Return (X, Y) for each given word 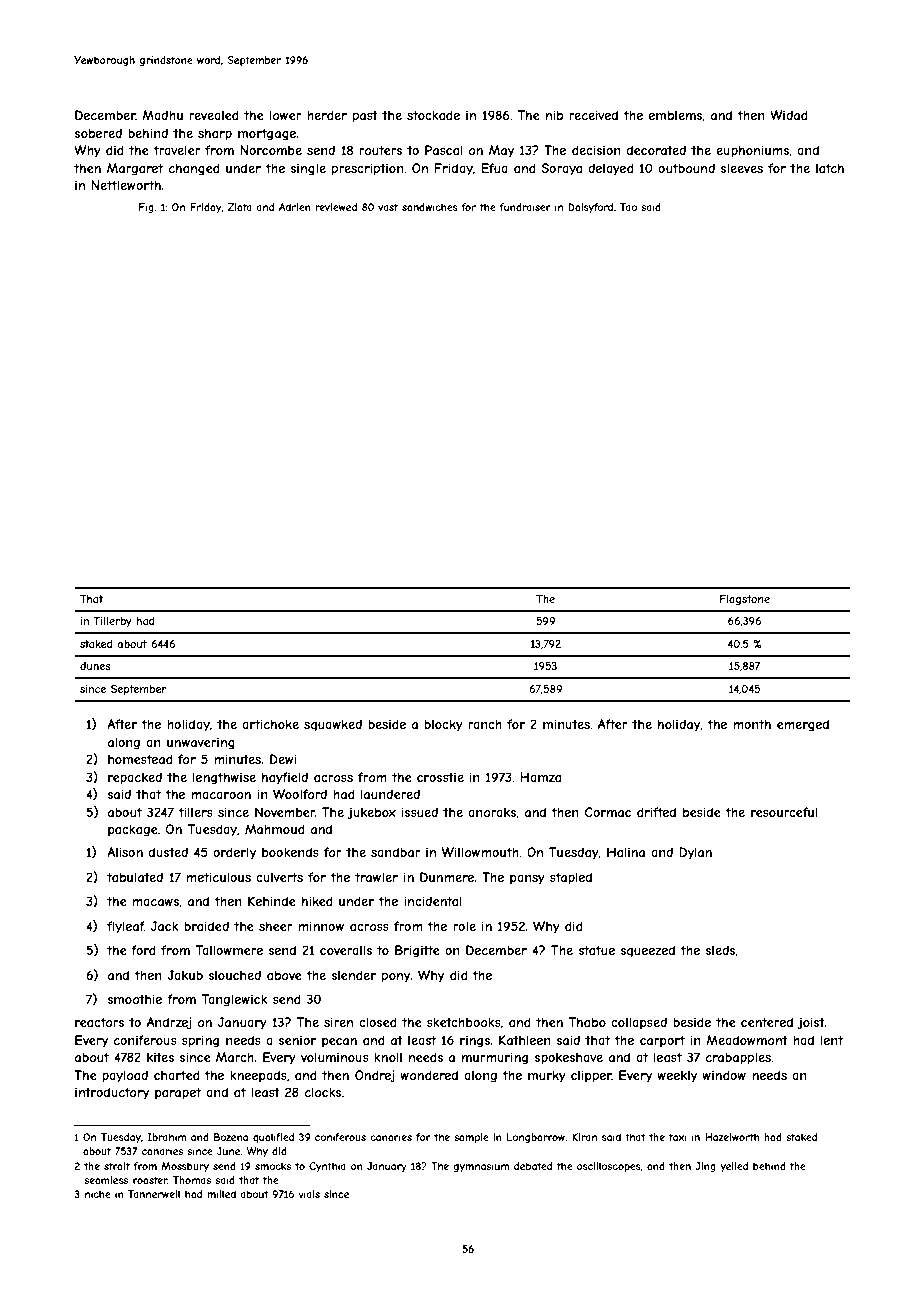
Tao (628, 207)
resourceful (784, 812)
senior (297, 1040)
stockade (433, 115)
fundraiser (525, 207)
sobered (98, 133)
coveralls (346, 950)
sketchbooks (464, 1022)
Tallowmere (229, 950)
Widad (789, 115)
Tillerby (112, 622)
